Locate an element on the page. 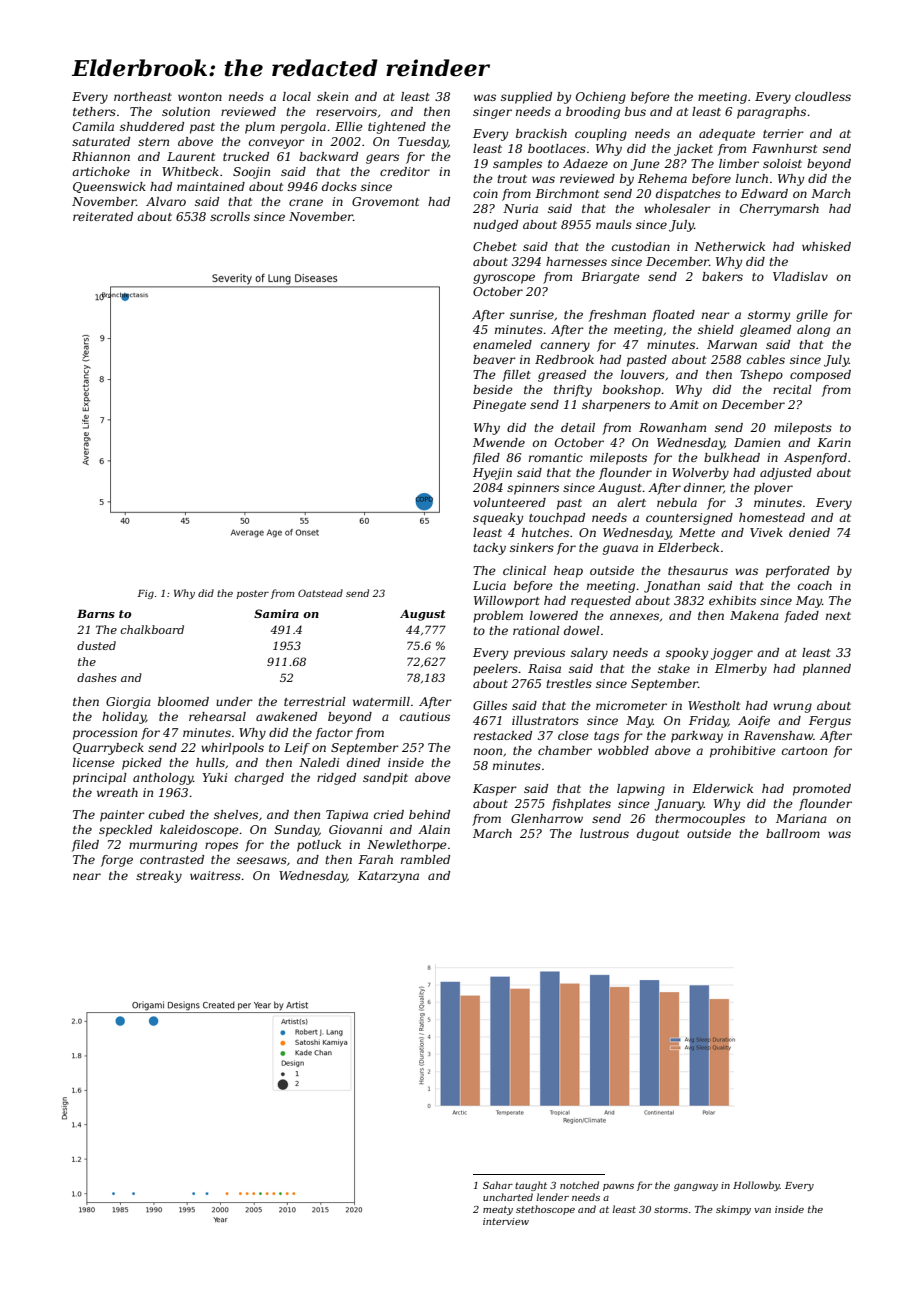 The width and height of the image is (924, 1308). Adaeze is located at coordinates (585, 163).
